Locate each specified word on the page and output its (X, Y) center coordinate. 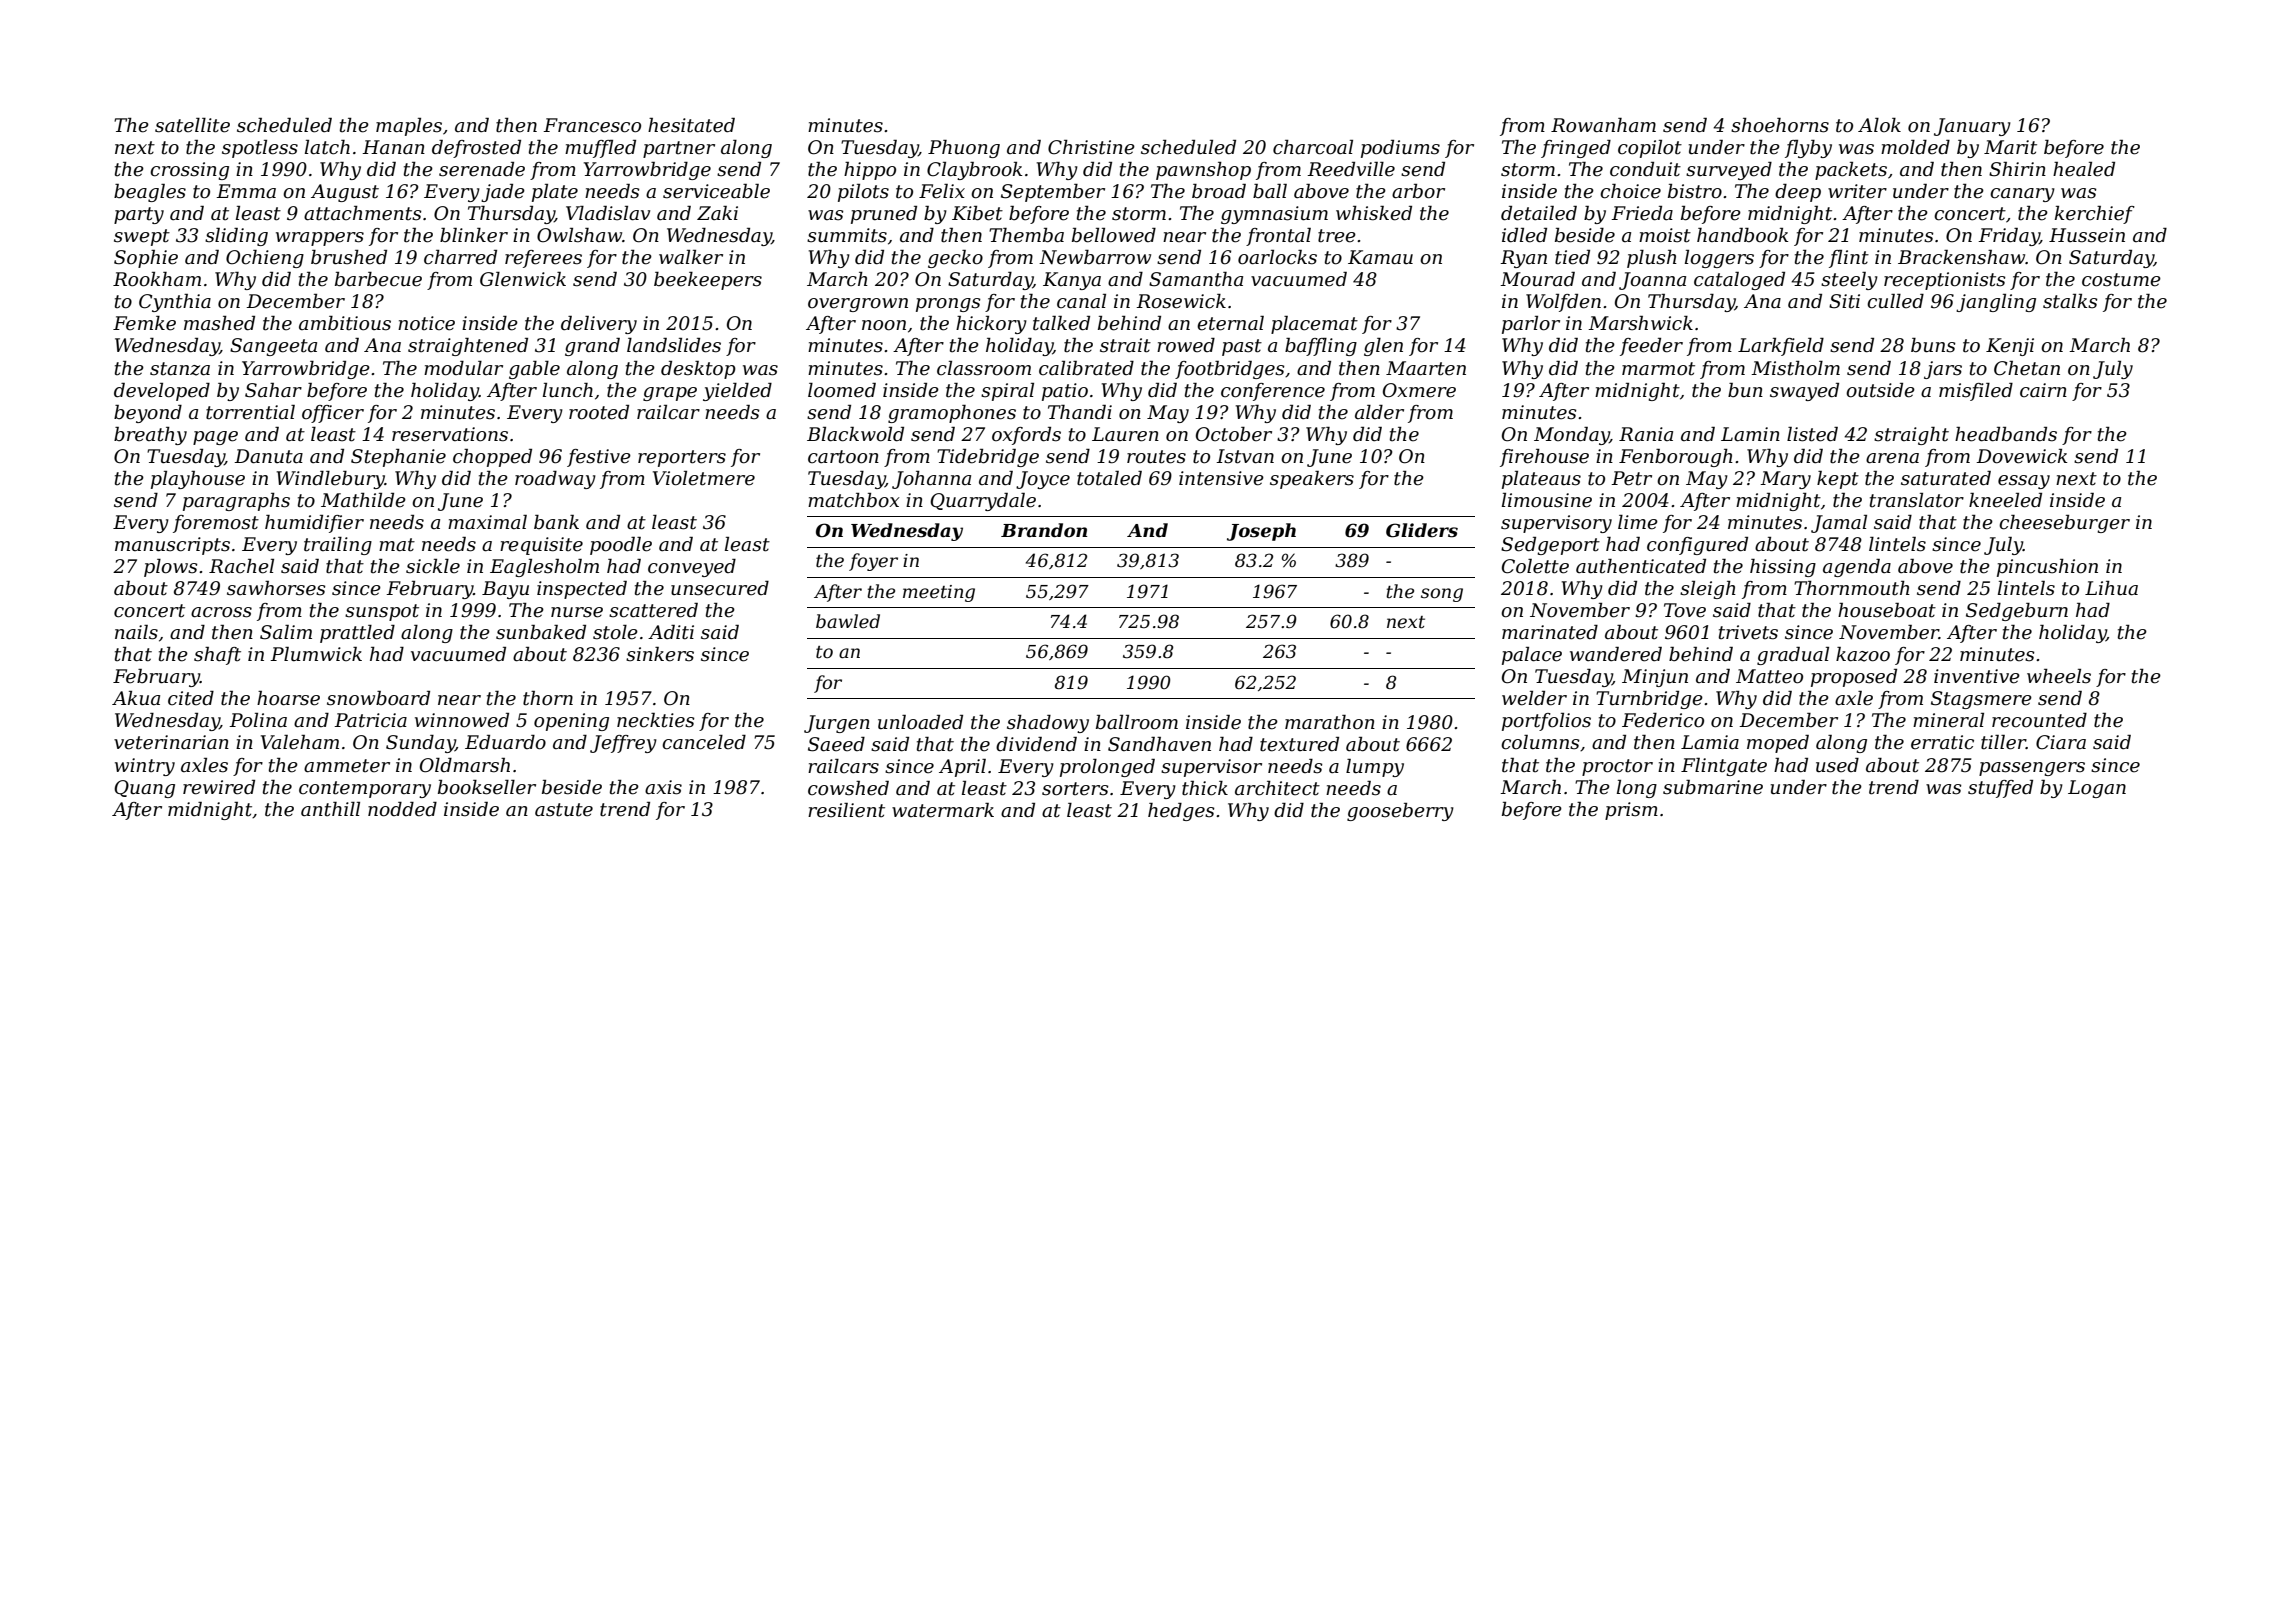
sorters (1075, 789)
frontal (1278, 237)
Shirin (2017, 169)
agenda (1857, 568)
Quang (144, 789)
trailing (338, 546)
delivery (599, 325)
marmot (1658, 369)
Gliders (1422, 530)
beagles (150, 193)
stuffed (2000, 789)
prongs (948, 305)
